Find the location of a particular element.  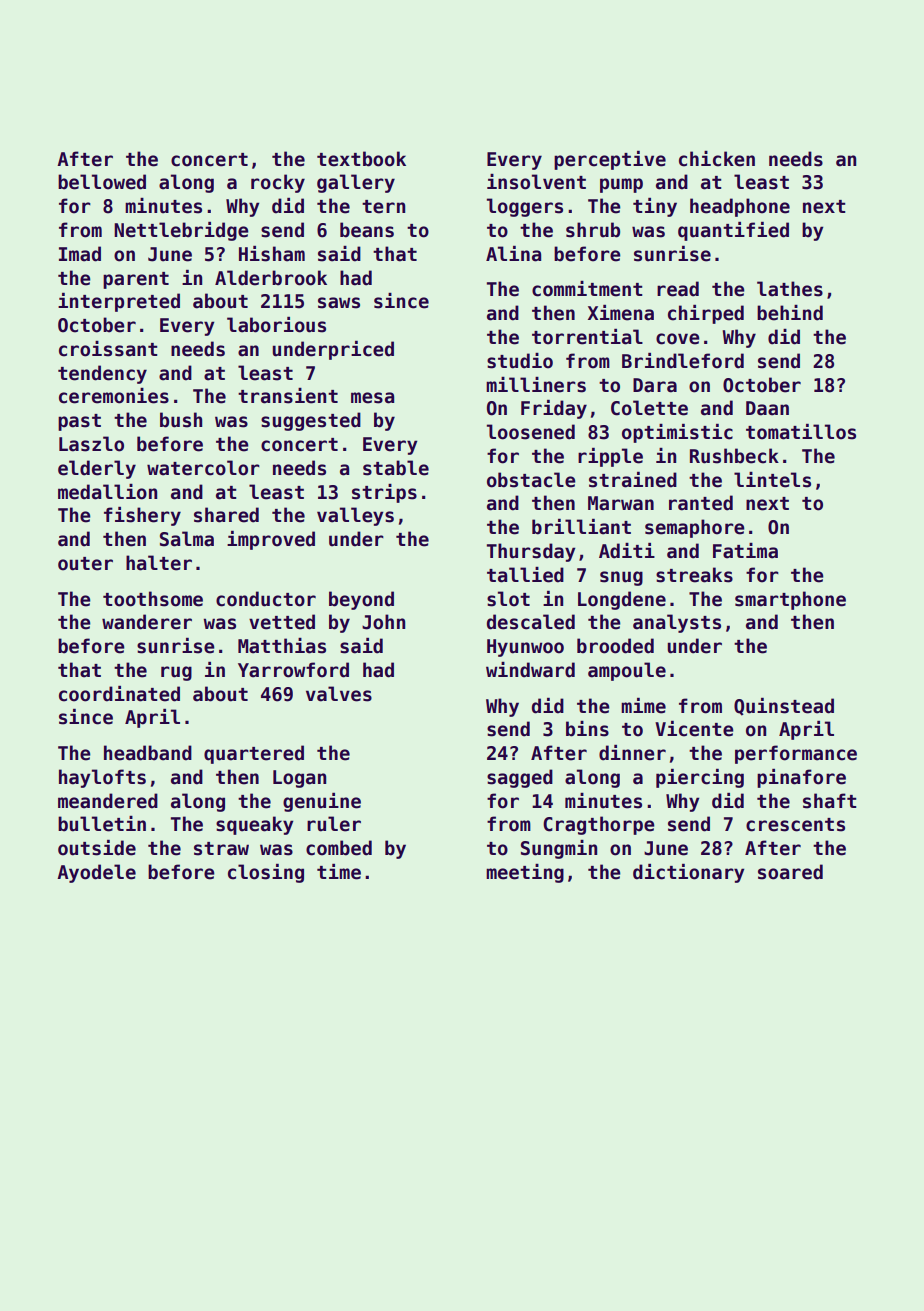

squeaky is located at coordinates (254, 825).
